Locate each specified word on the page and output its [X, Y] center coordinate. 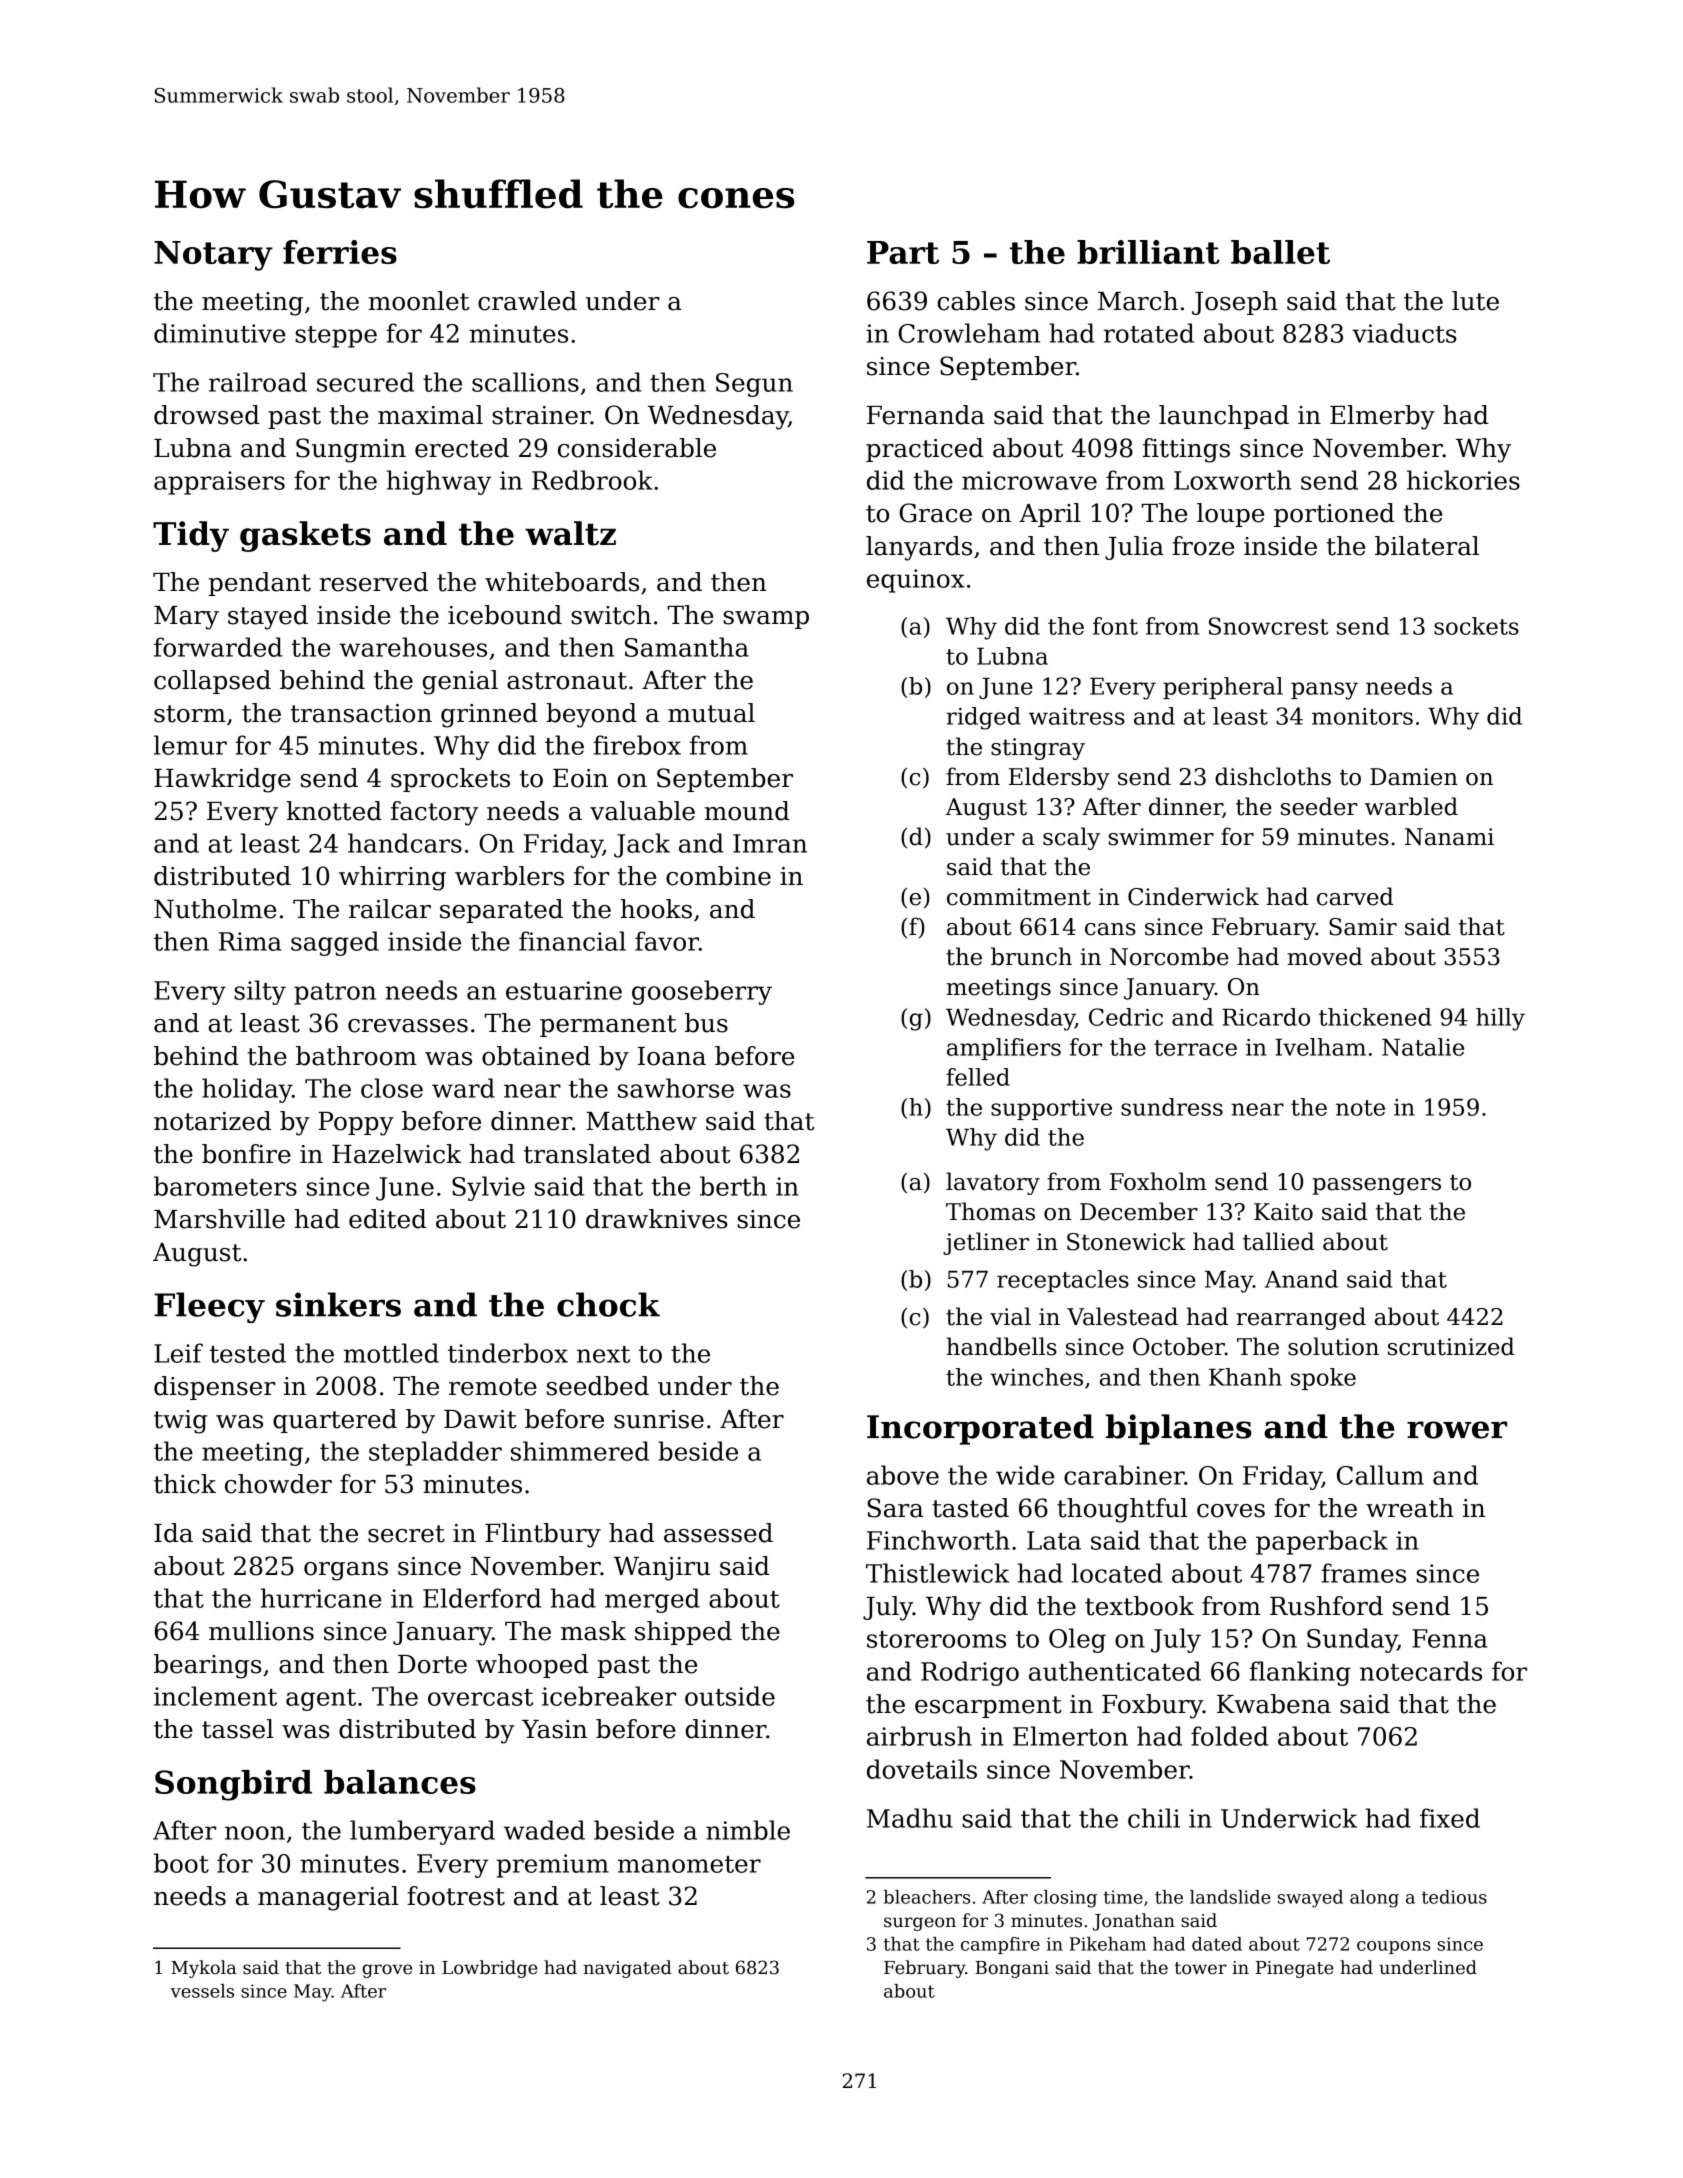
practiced [925, 450]
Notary [213, 256]
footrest [456, 1896]
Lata [1054, 1540]
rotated [1149, 333]
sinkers [338, 1304]
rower [1457, 1430]
